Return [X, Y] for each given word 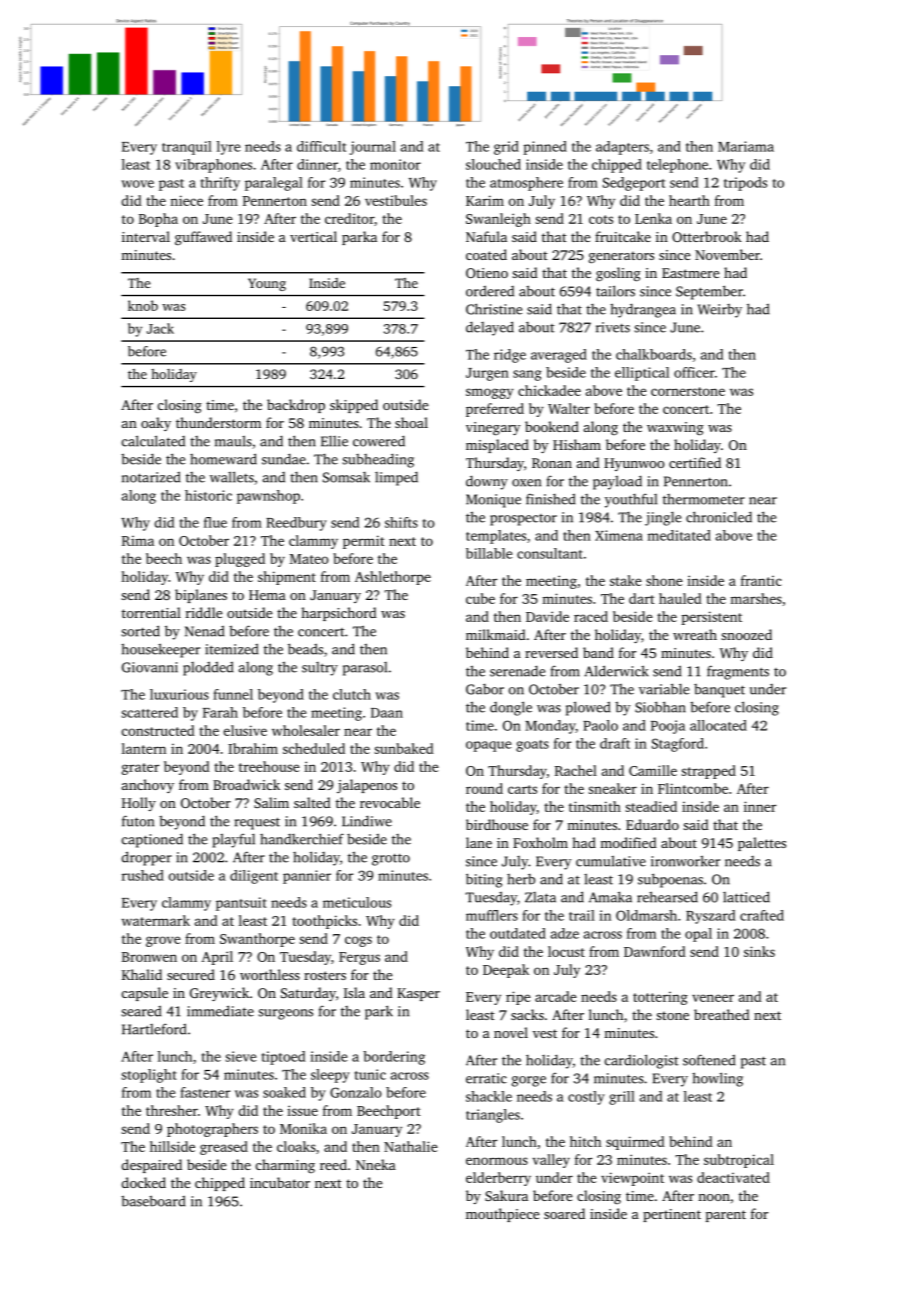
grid [506, 148]
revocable [390, 802]
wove [137, 184]
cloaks [296, 1146]
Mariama [746, 146]
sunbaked [404, 748]
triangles [493, 1116]
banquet [719, 691]
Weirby [720, 311]
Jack [160, 328]
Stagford [678, 745]
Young [267, 284]
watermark [155, 920]
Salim [271, 802]
